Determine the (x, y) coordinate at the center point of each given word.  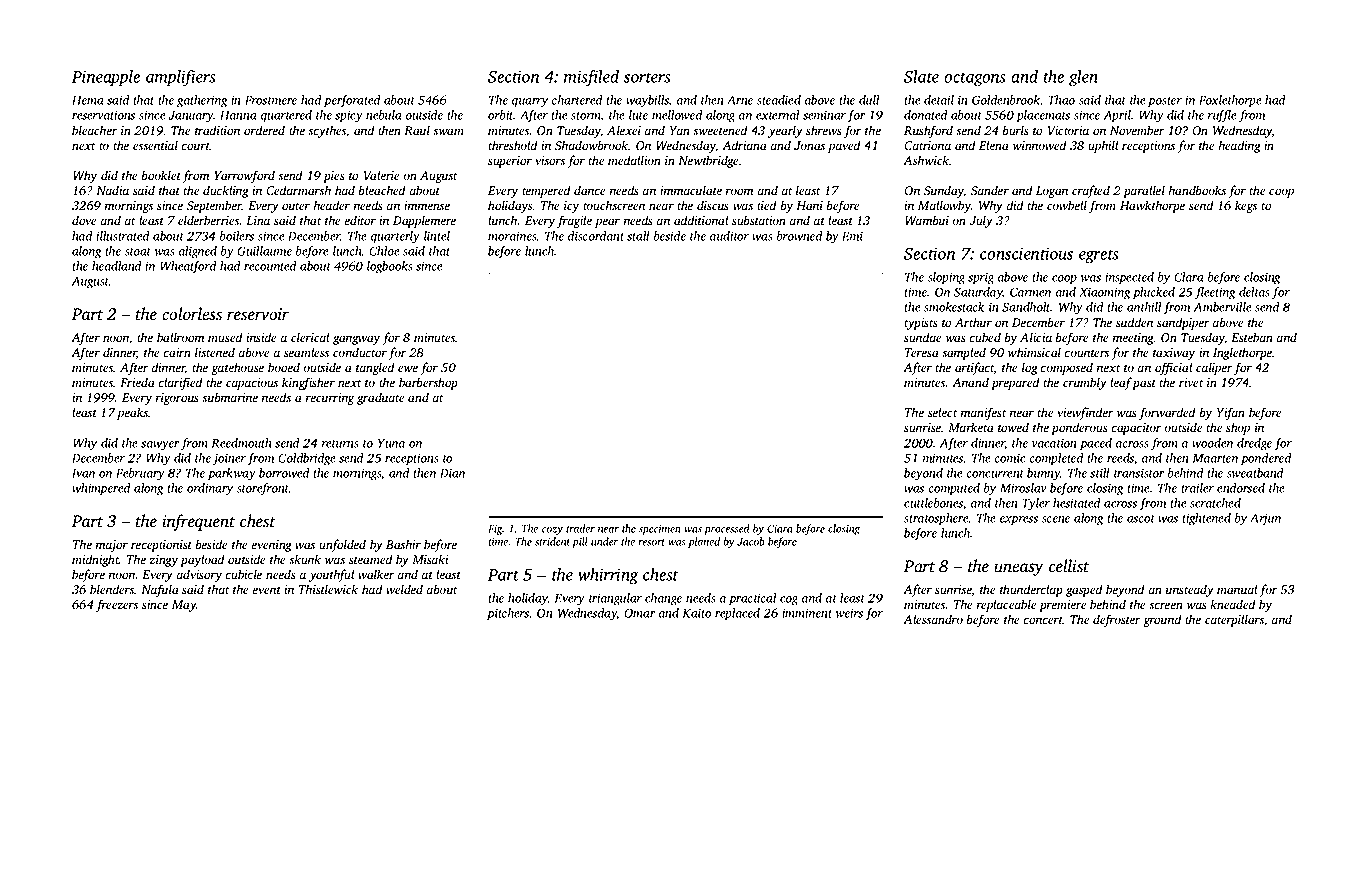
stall (638, 236)
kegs (1246, 206)
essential (155, 145)
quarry (530, 103)
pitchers (508, 614)
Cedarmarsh (298, 190)
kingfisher (308, 383)
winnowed (1039, 145)
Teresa (922, 352)
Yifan (1231, 413)
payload (202, 560)
